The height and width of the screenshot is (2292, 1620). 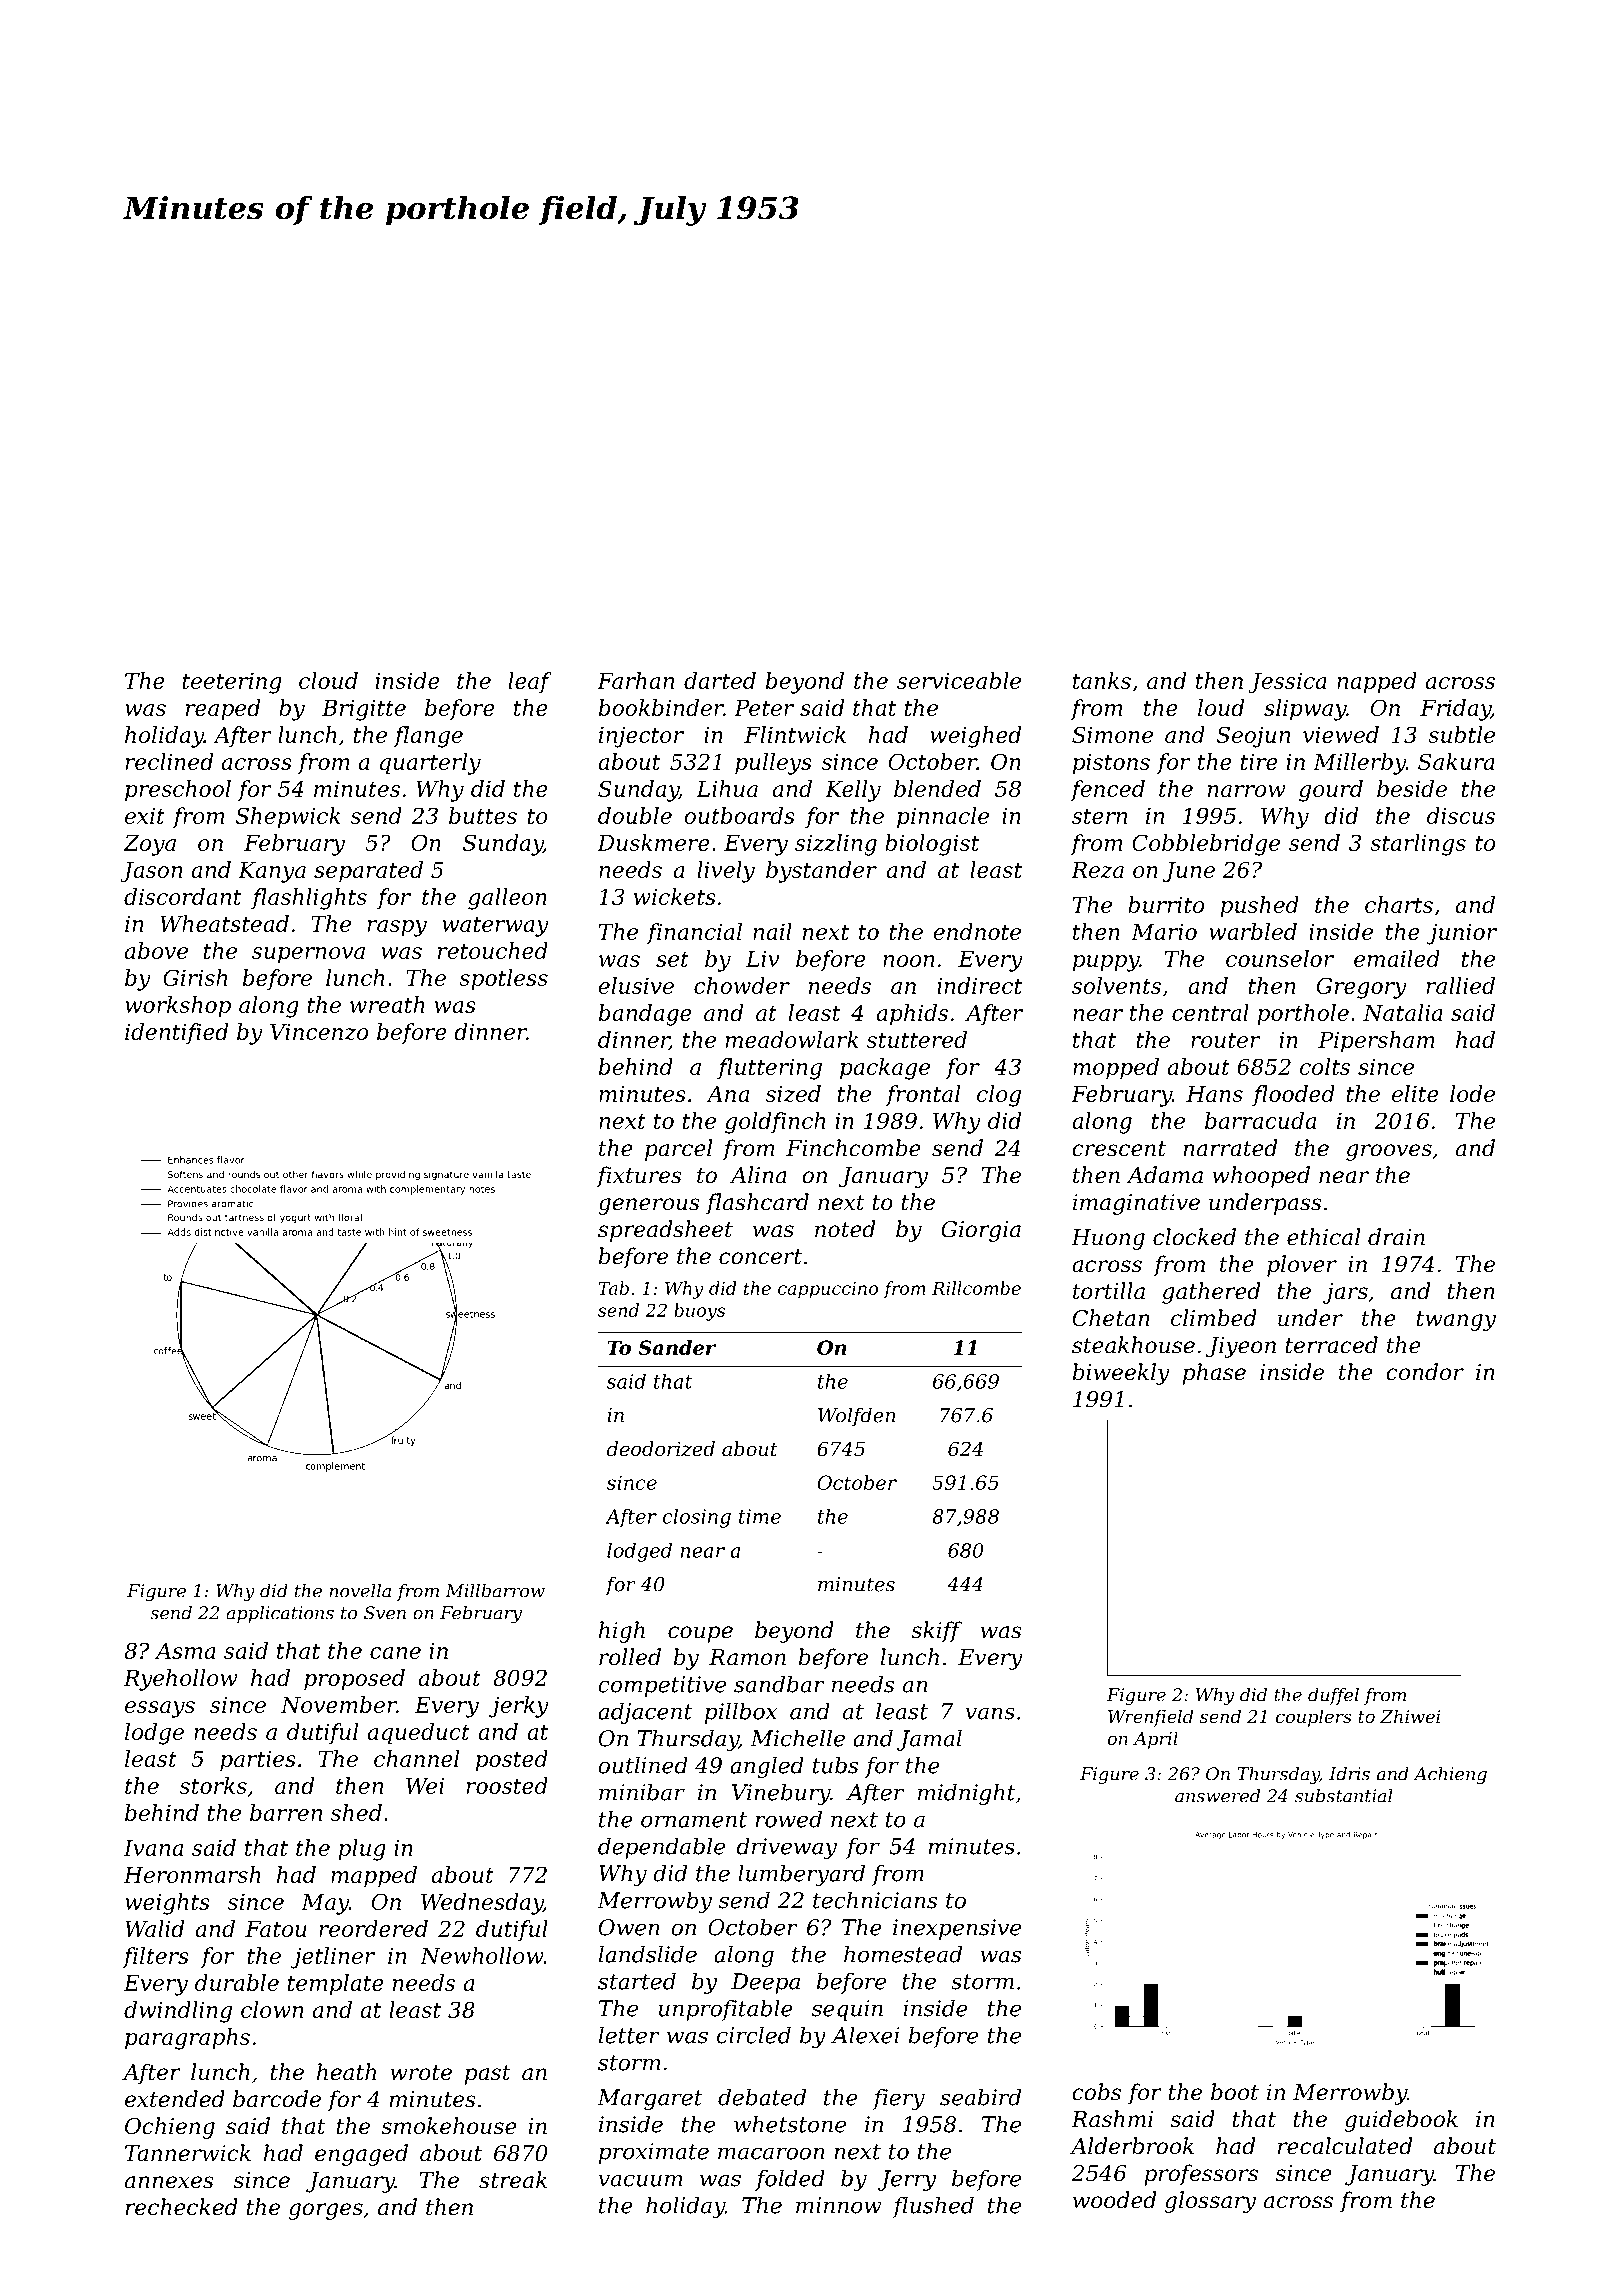 I want to click on applications, so click(x=280, y=1614).
